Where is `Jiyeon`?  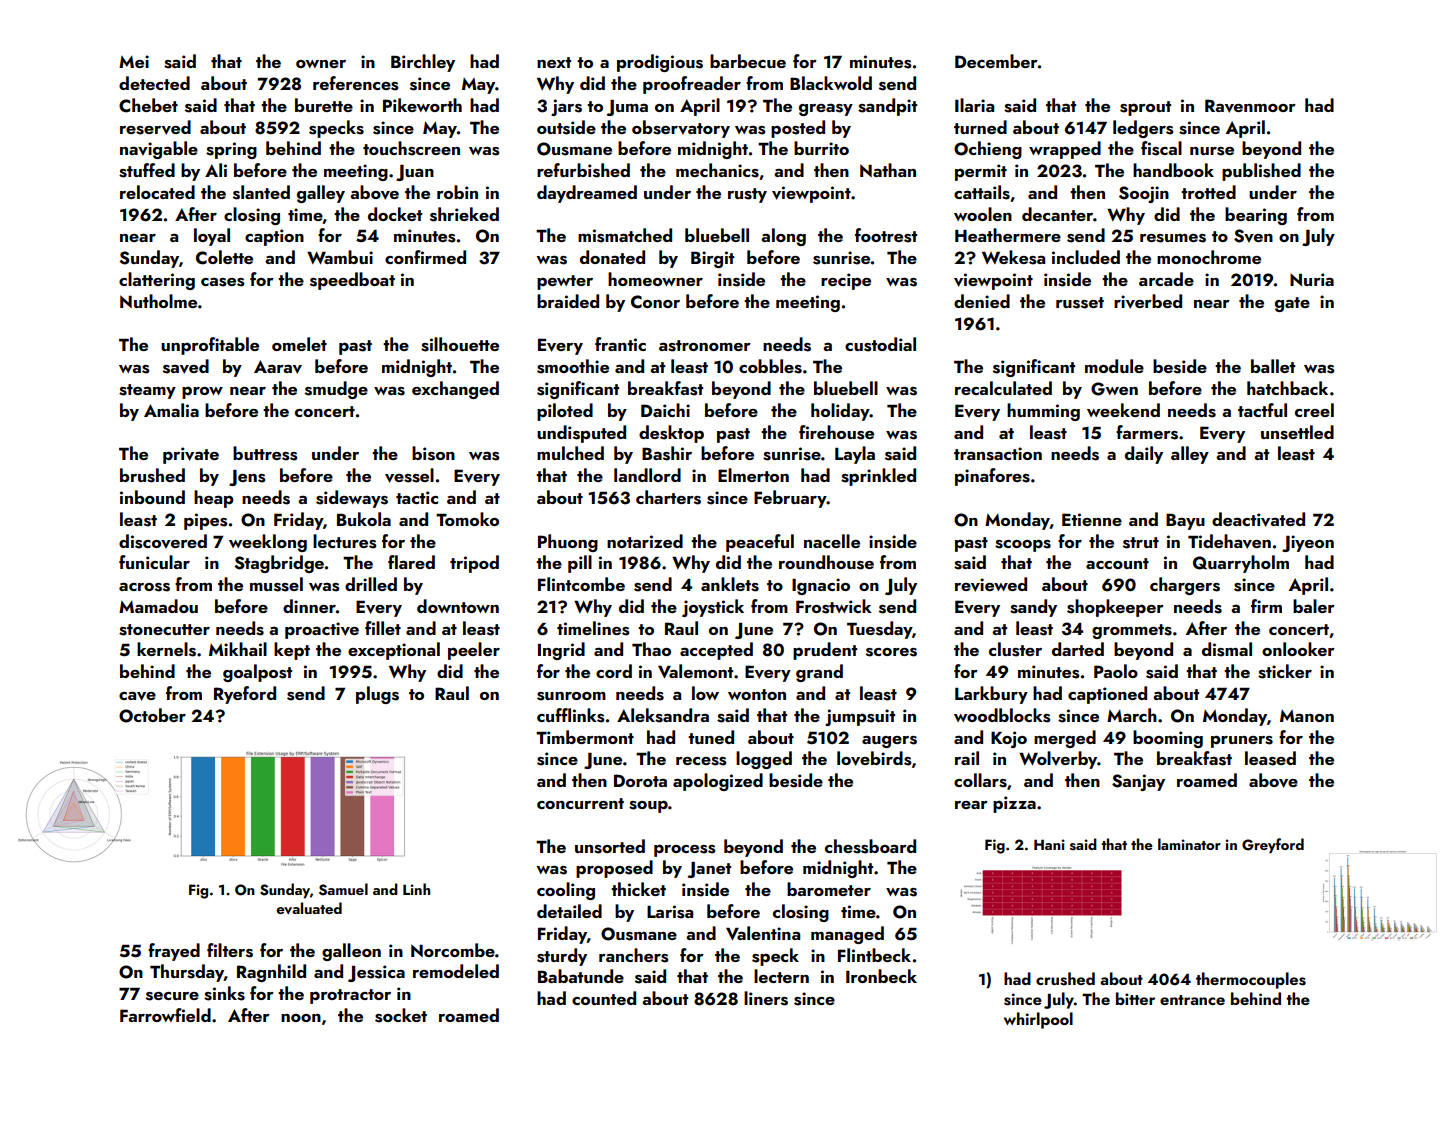
Jiyeon is located at coordinates (1308, 543).
